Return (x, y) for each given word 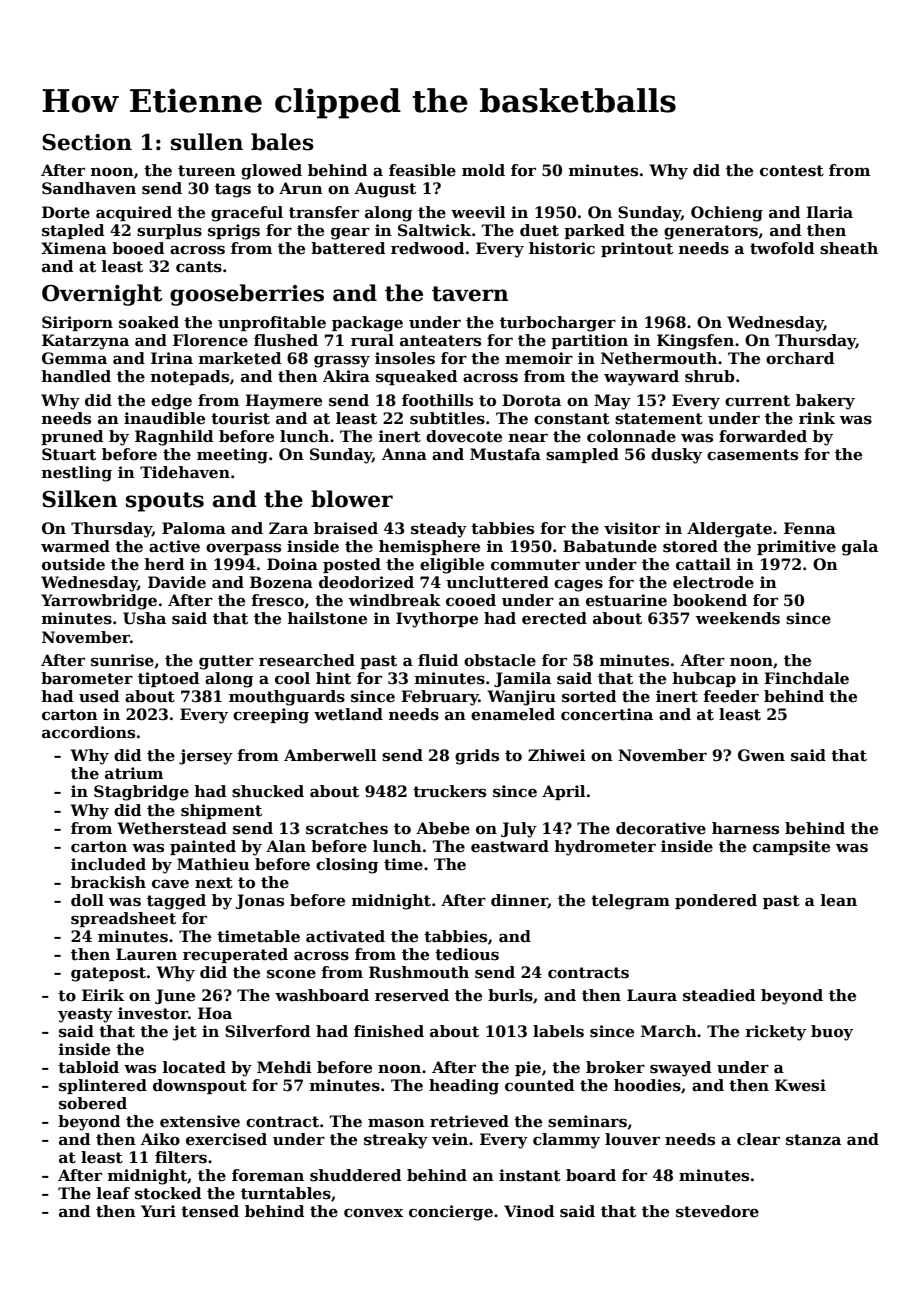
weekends (738, 618)
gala (860, 548)
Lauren (146, 954)
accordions (88, 732)
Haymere (283, 402)
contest (792, 171)
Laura (652, 995)
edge (171, 402)
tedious (467, 954)
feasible (422, 170)
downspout (200, 1086)
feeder (731, 696)
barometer (87, 678)
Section (87, 142)
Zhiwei (557, 755)
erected (554, 618)
